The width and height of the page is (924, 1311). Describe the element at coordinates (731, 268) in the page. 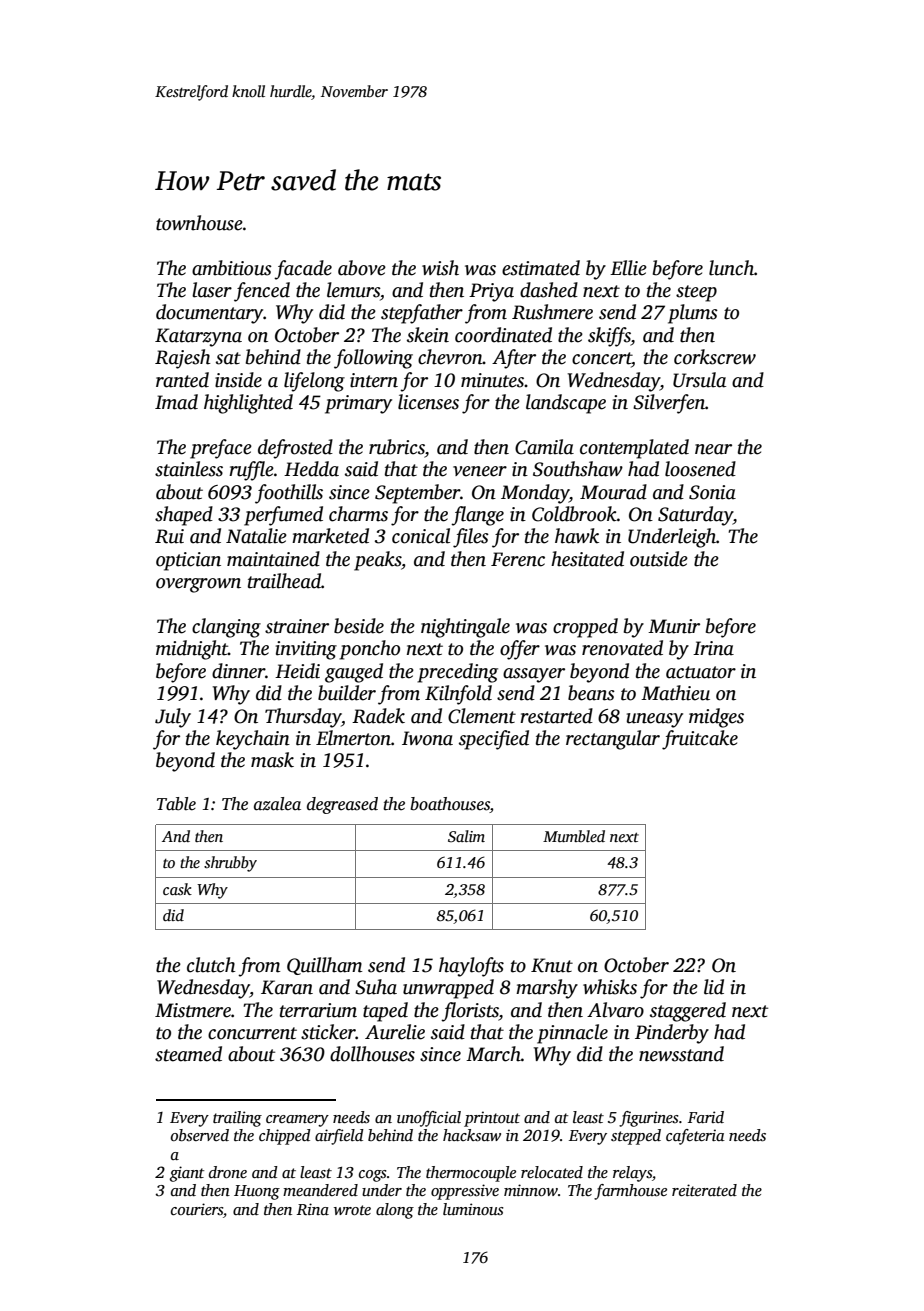

I see `lunch` at that location.
